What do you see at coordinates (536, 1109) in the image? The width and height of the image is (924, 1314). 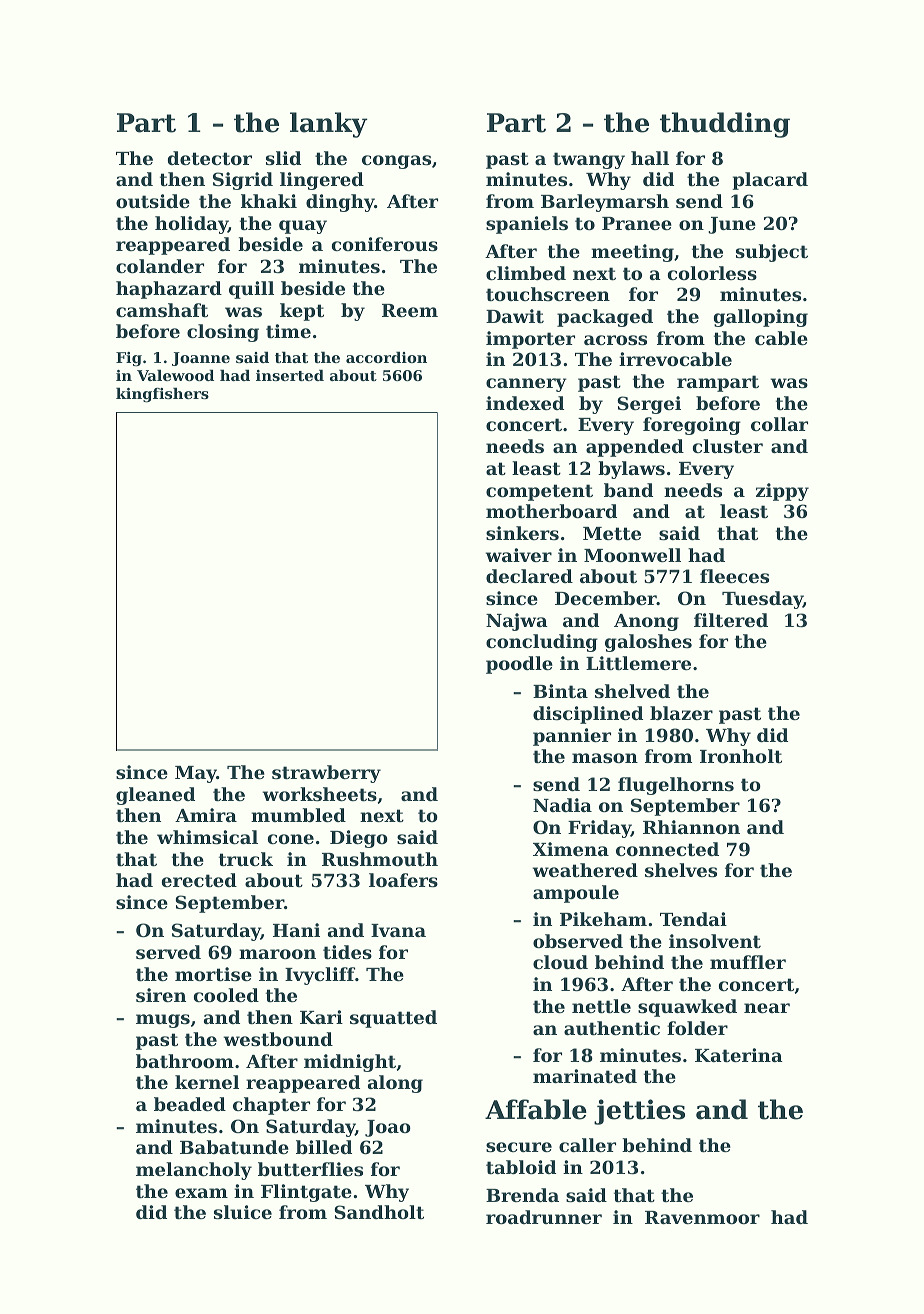 I see `Affable` at bounding box center [536, 1109].
